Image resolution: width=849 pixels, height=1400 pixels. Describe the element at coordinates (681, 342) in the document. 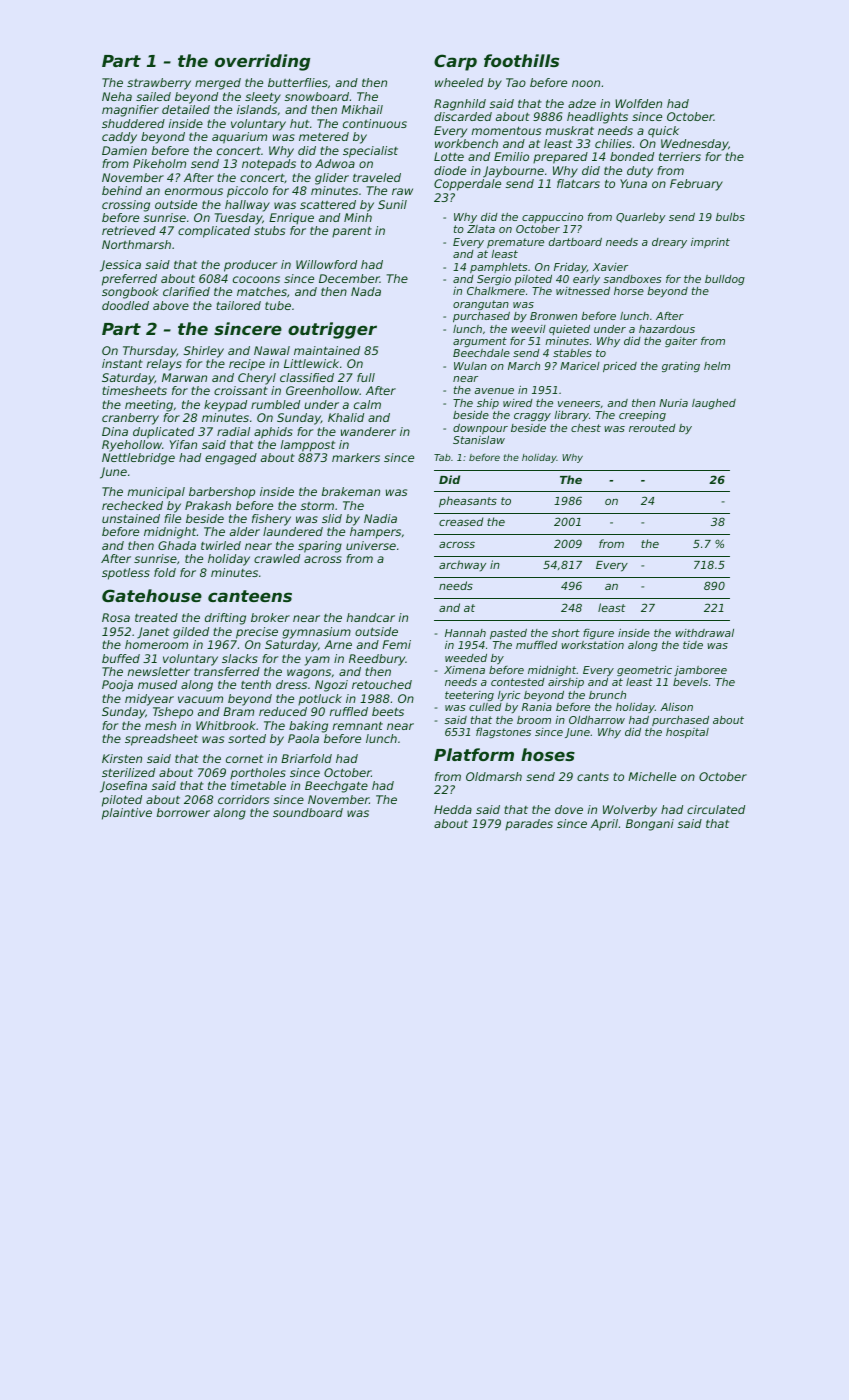

I see `gaiter` at that location.
